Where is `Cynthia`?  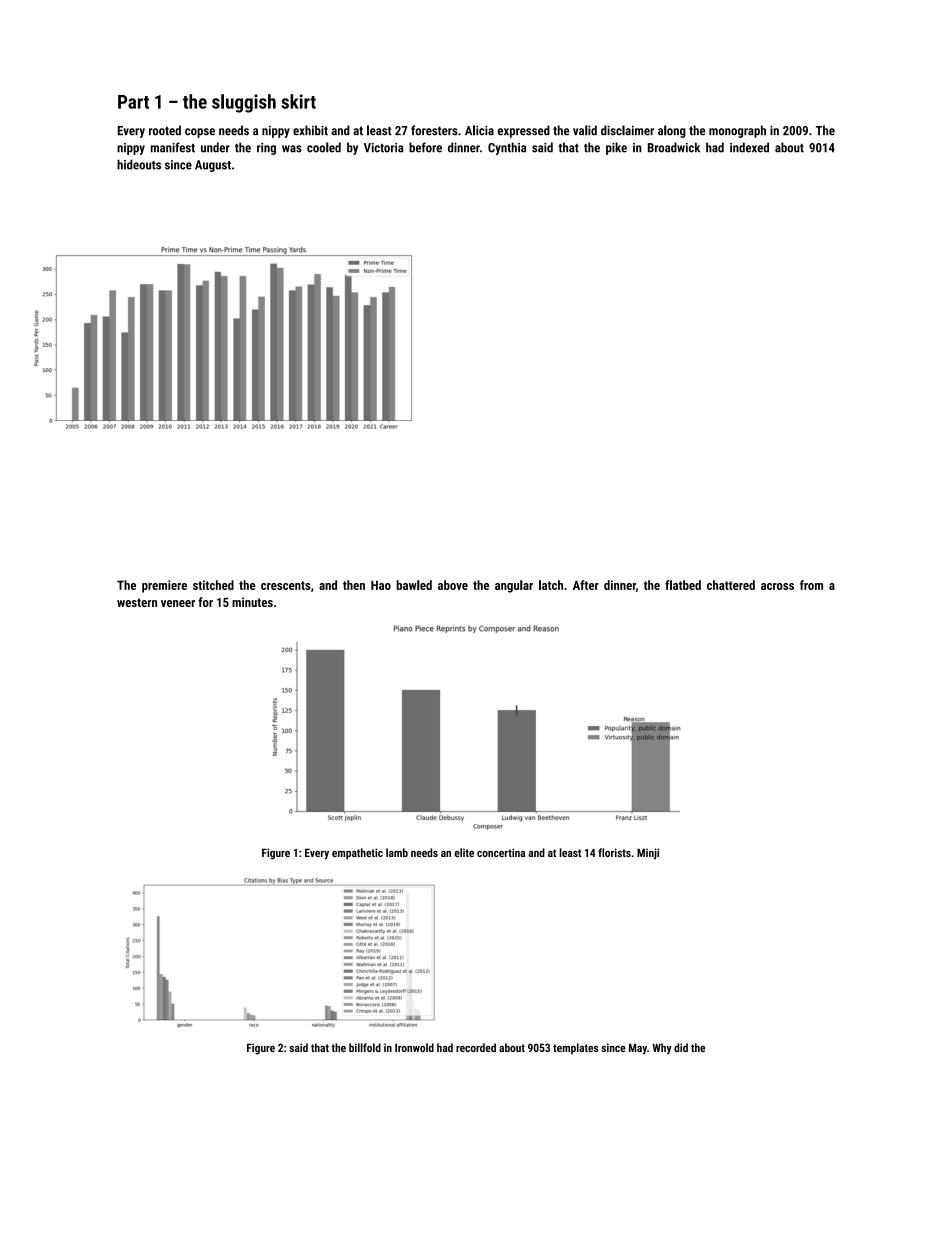
Cynthia is located at coordinates (507, 148).
